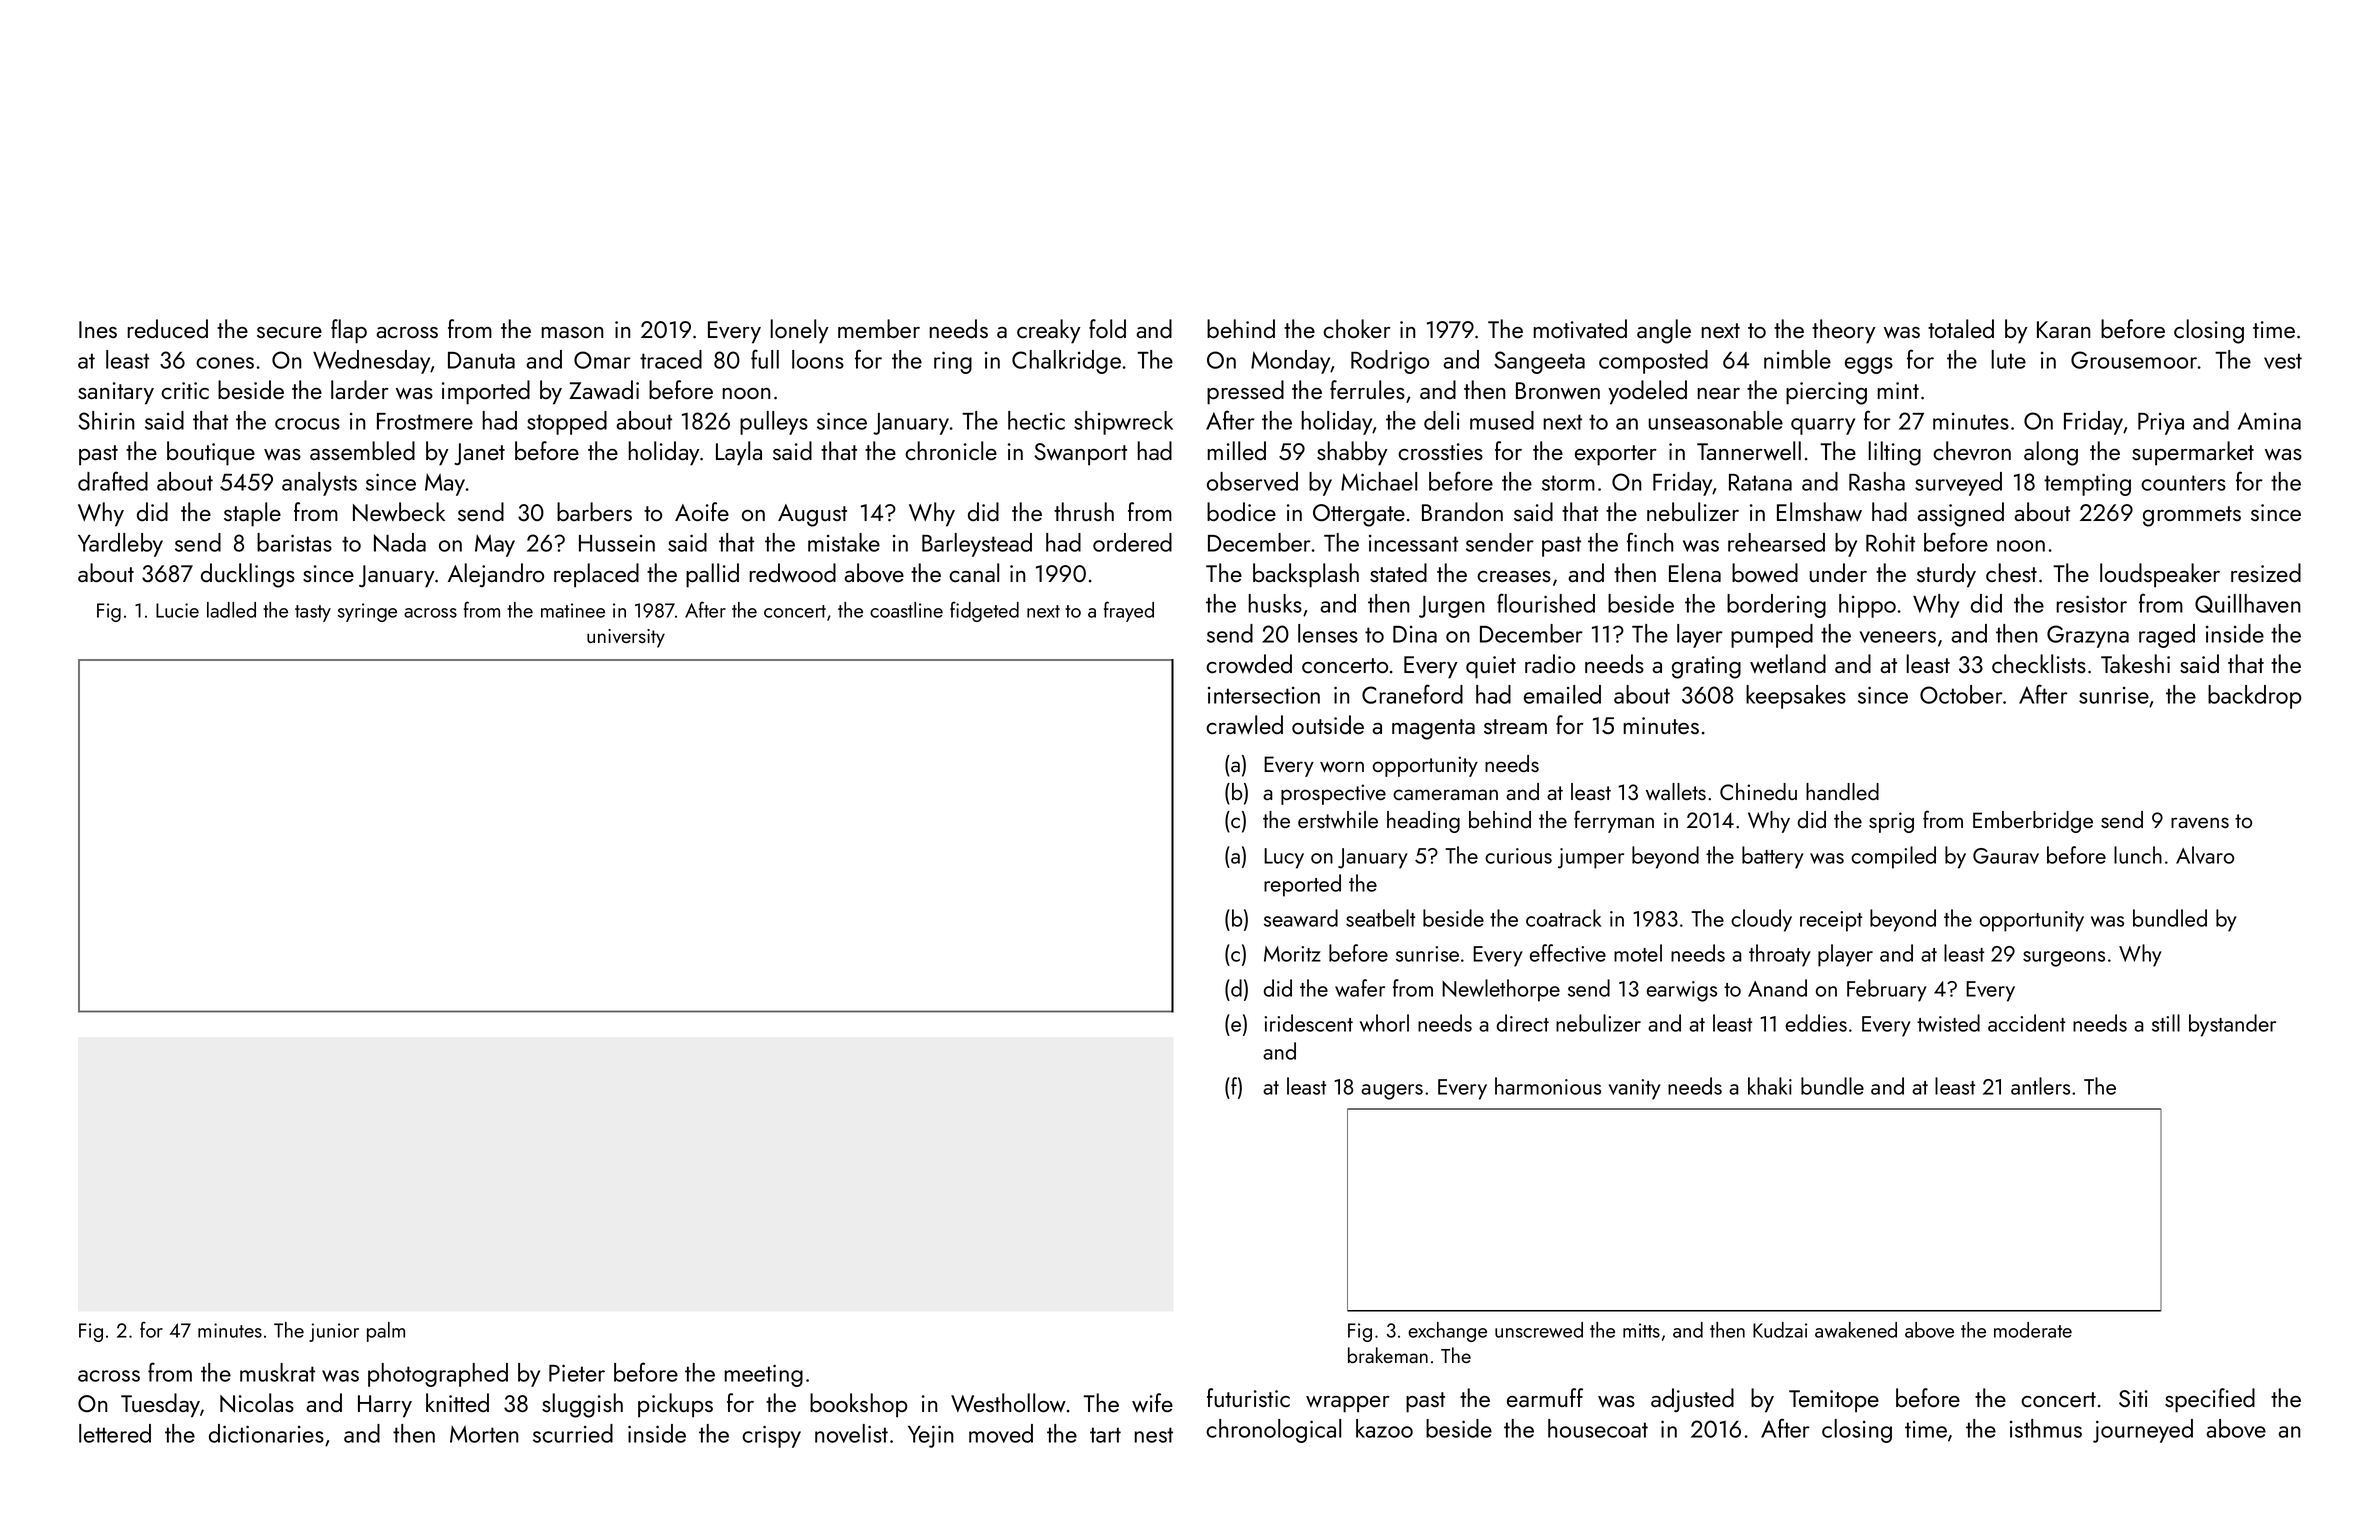 This screenshot has height=1540, width=2380. Describe the element at coordinates (1392, 1092) in the screenshot. I see `augers` at that location.
